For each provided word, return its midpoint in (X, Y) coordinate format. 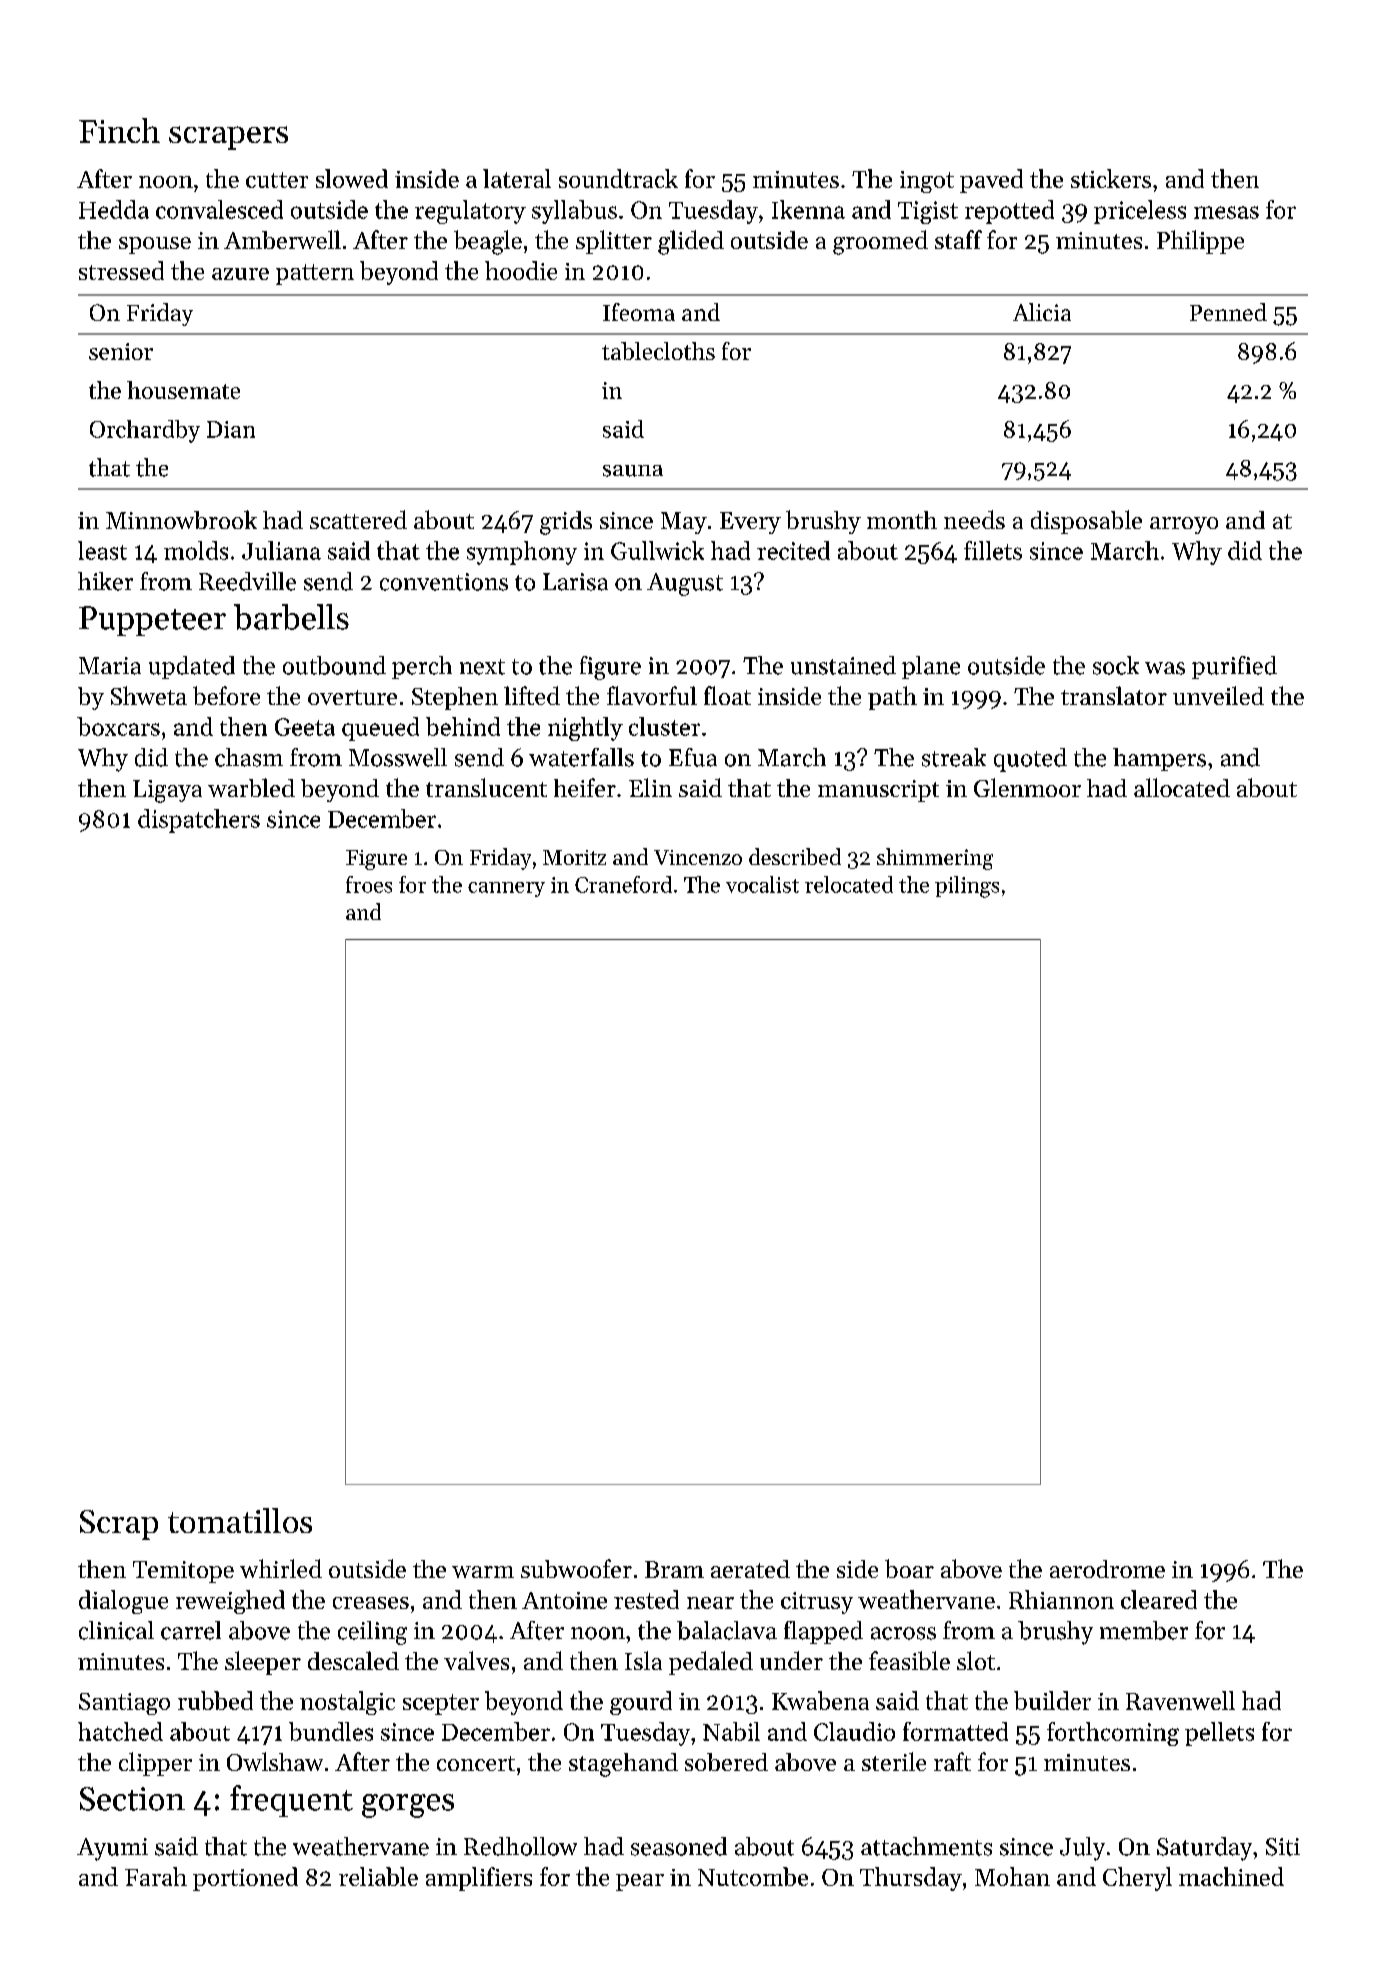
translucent (486, 787)
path (892, 698)
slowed (352, 178)
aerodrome (1107, 1569)
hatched (120, 1731)
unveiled (1218, 695)
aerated (750, 1569)
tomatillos (240, 1520)
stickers (1111, 178)
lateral (517, 178)
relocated (849, 884)
